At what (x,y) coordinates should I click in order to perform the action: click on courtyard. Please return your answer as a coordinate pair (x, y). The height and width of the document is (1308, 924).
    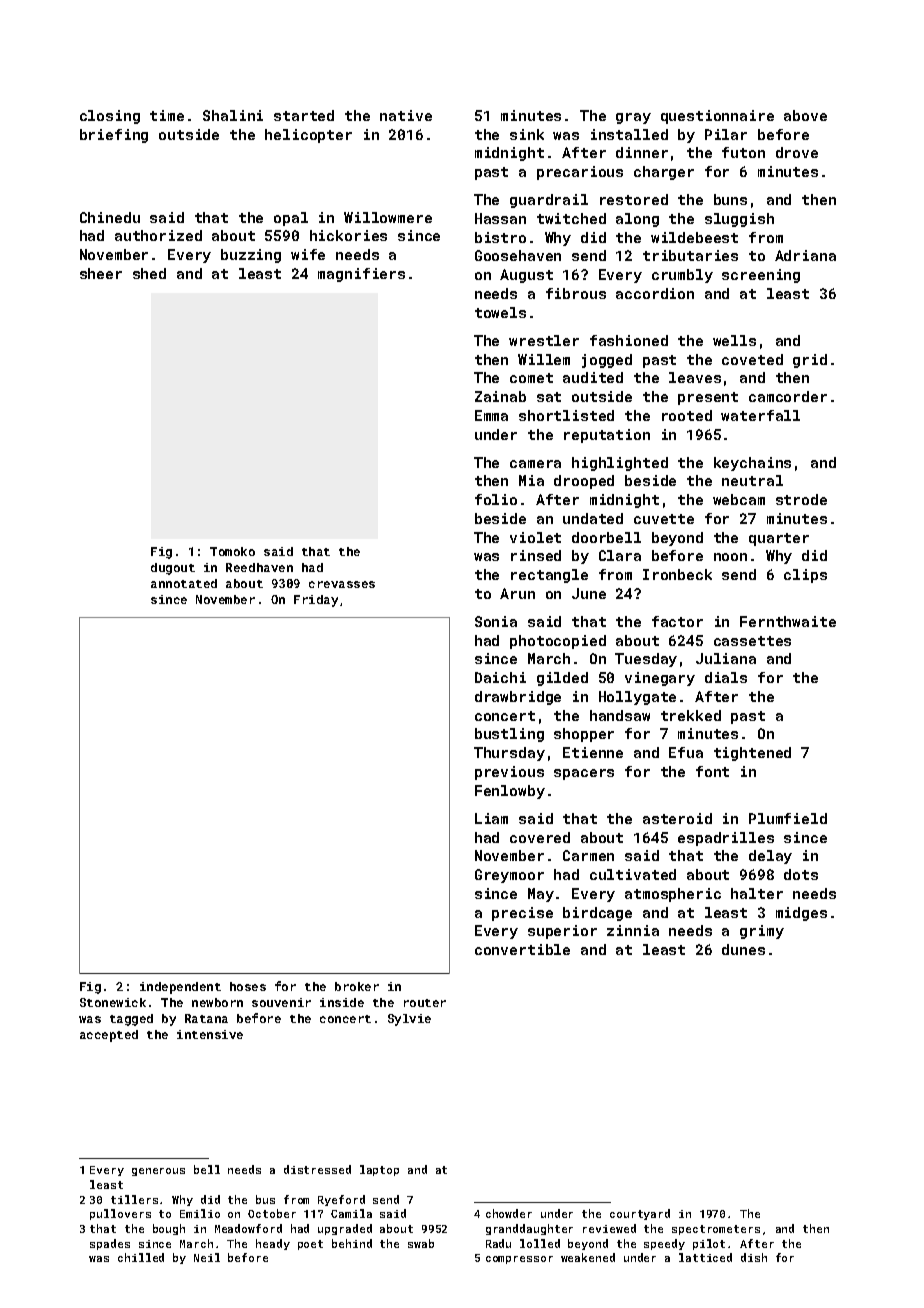
    Looking at the image, I should click on (640, 1214).
